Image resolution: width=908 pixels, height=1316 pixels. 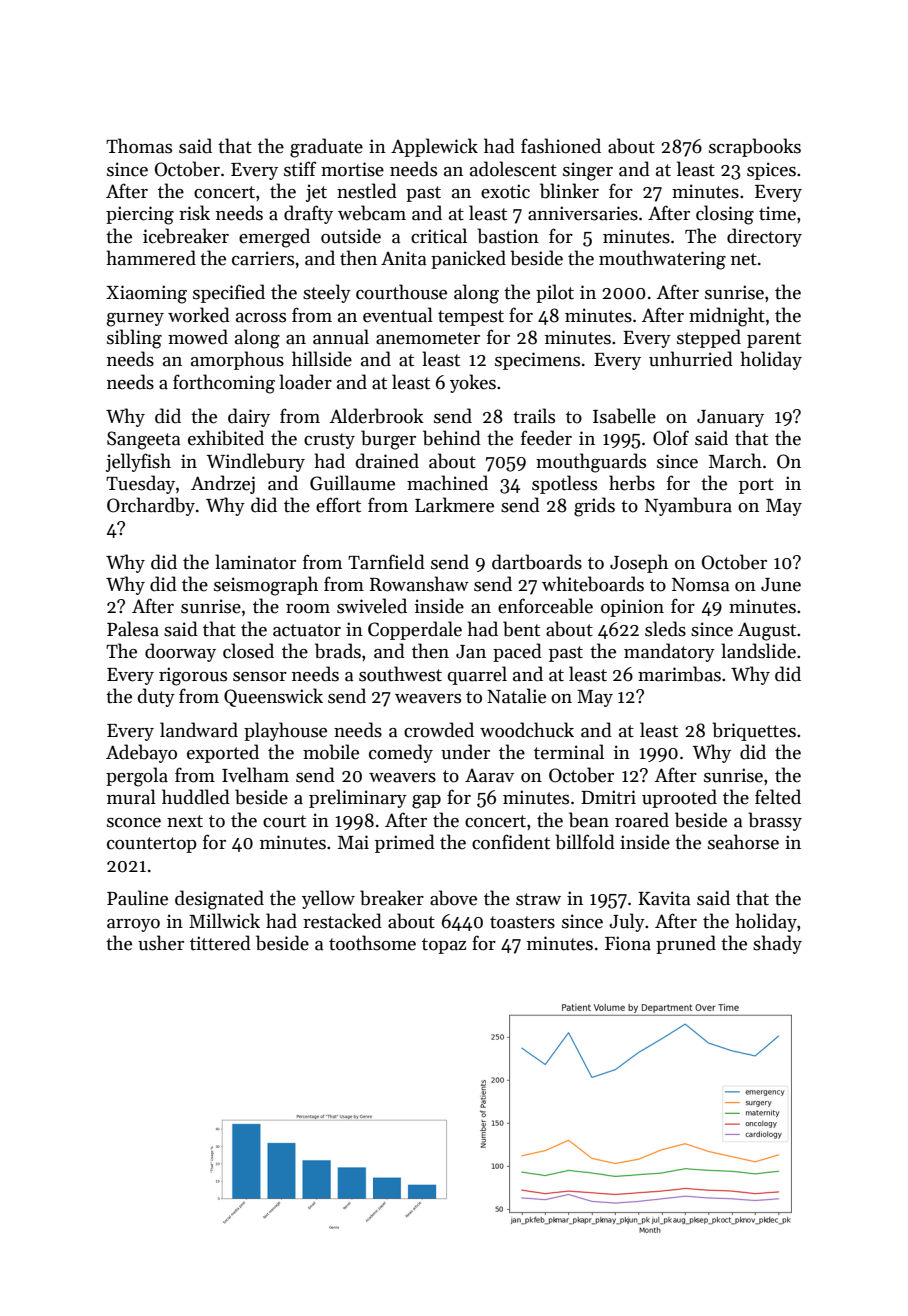 What do you see at coordinates (144, 440) in the image?
I see `Sangeeta` at bounding box center [144, 440].
